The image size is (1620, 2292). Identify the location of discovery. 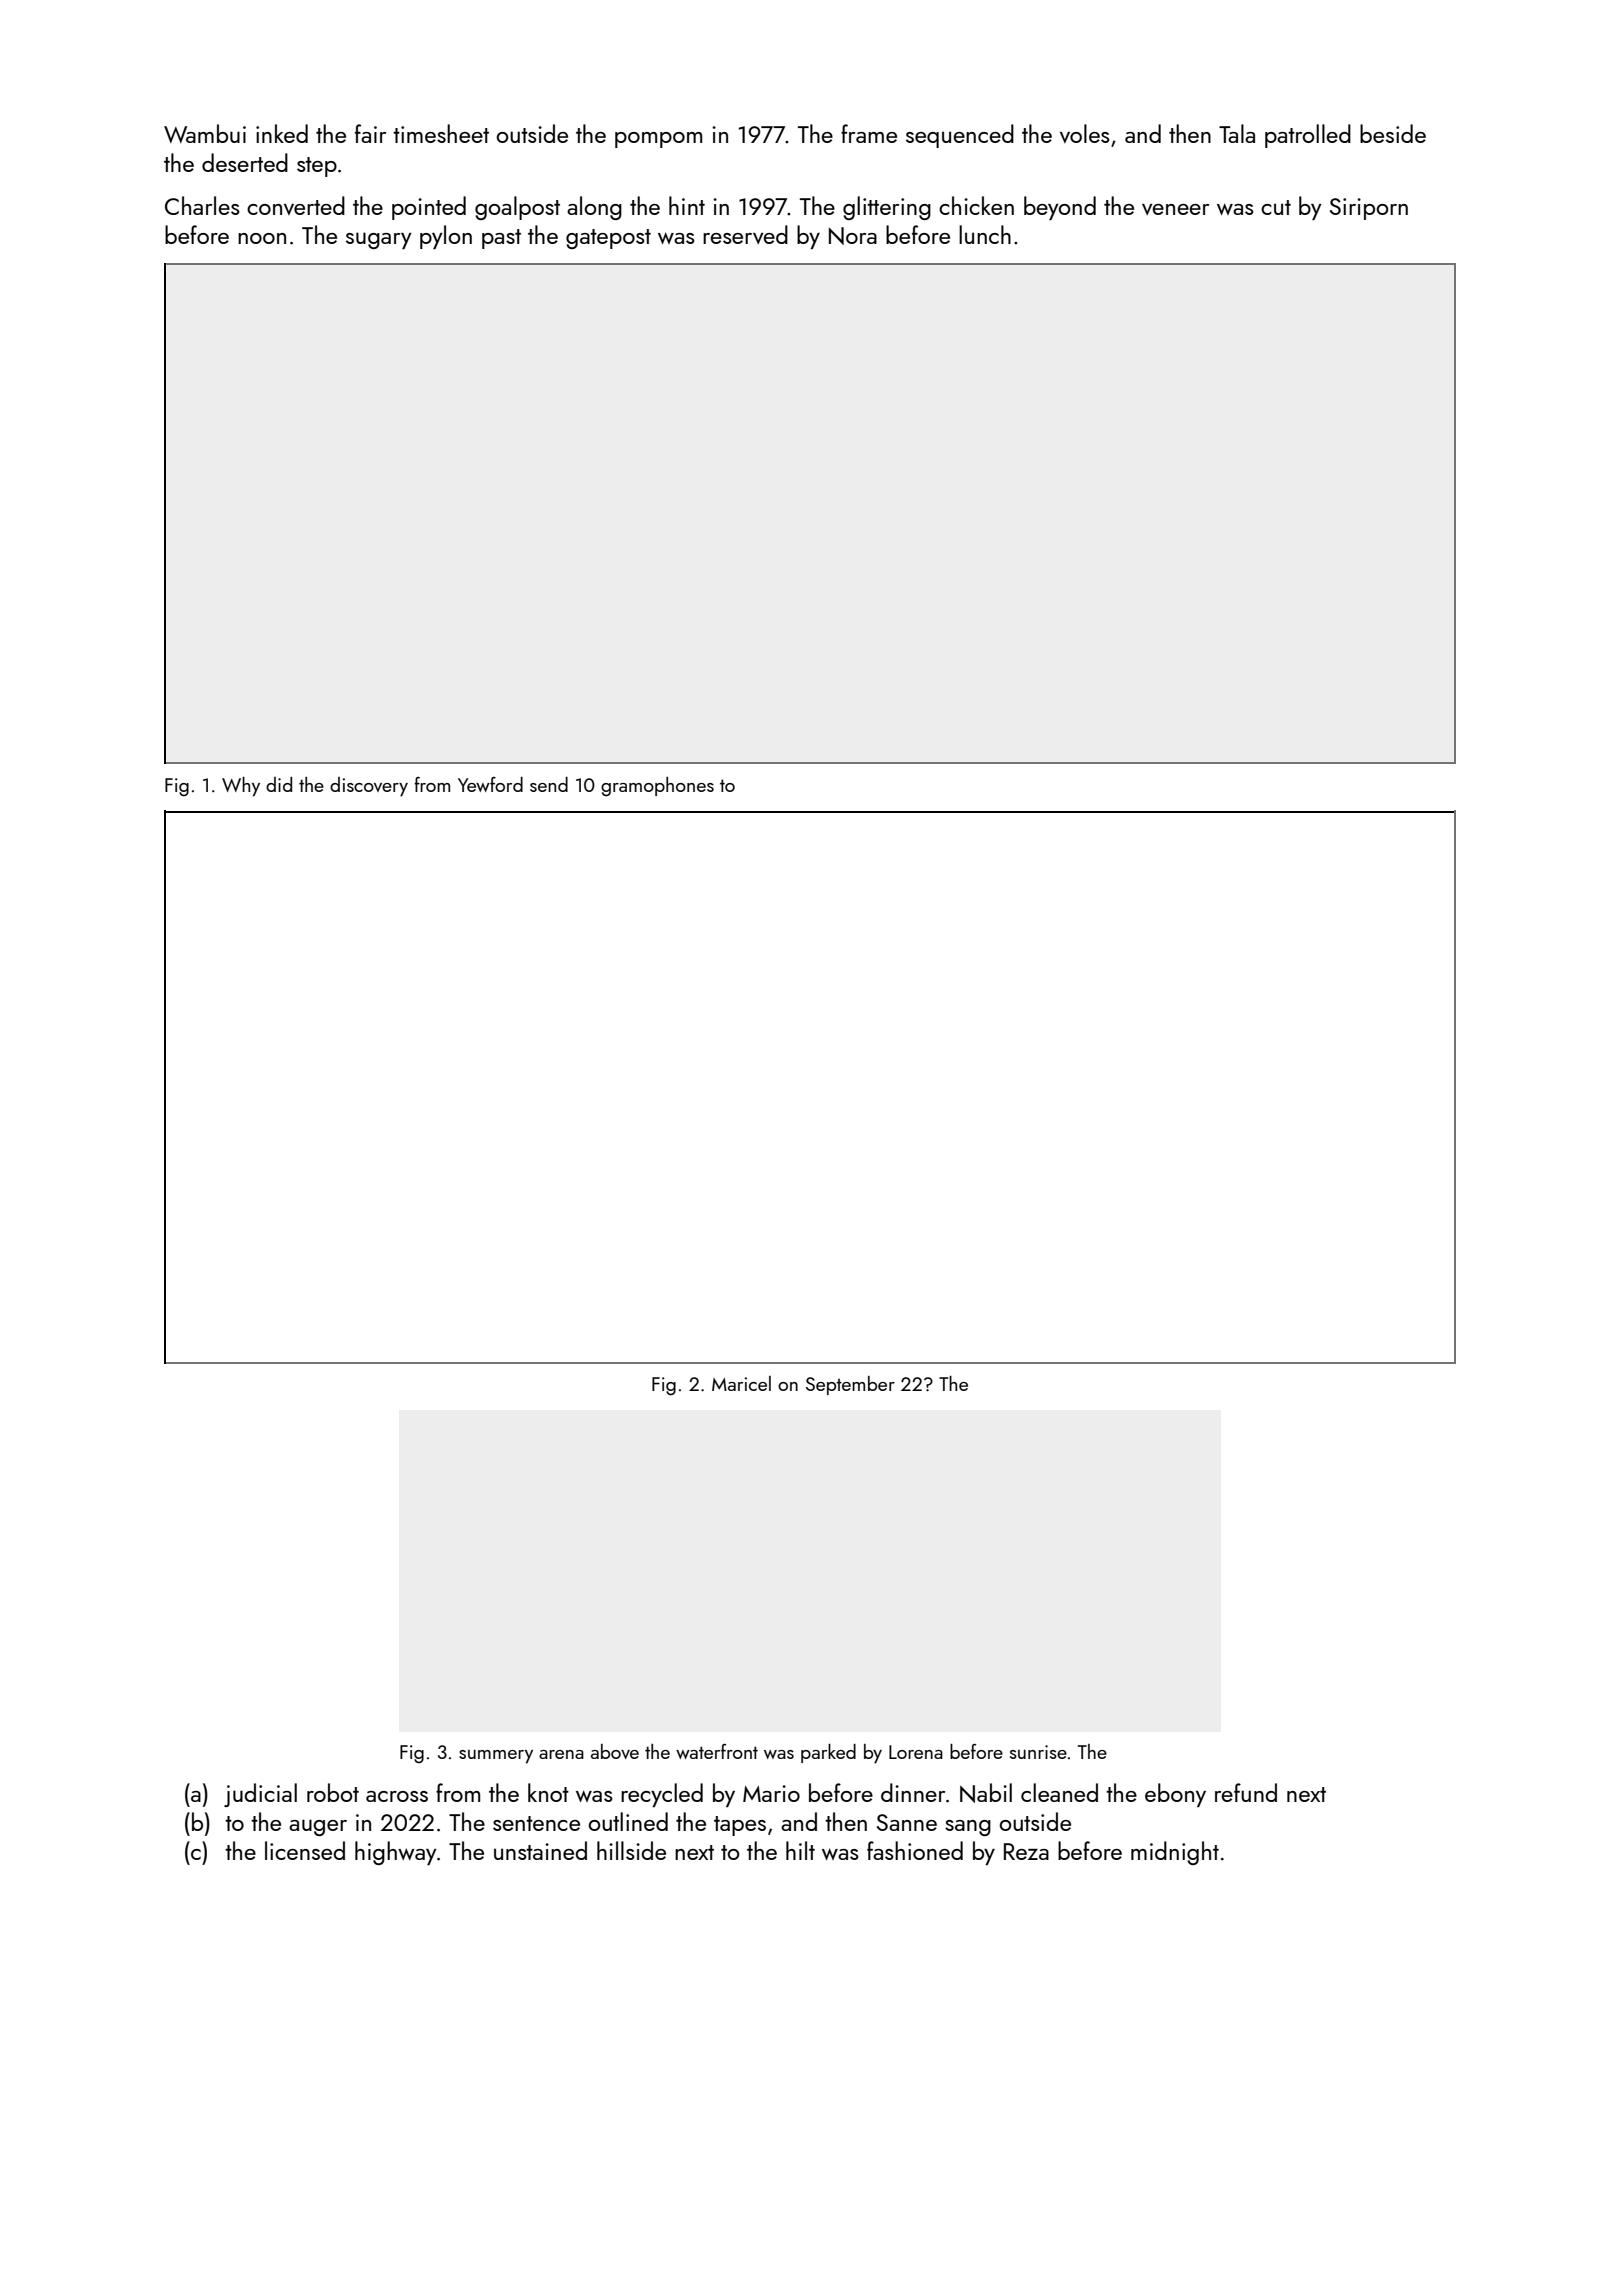
(369, 787).
